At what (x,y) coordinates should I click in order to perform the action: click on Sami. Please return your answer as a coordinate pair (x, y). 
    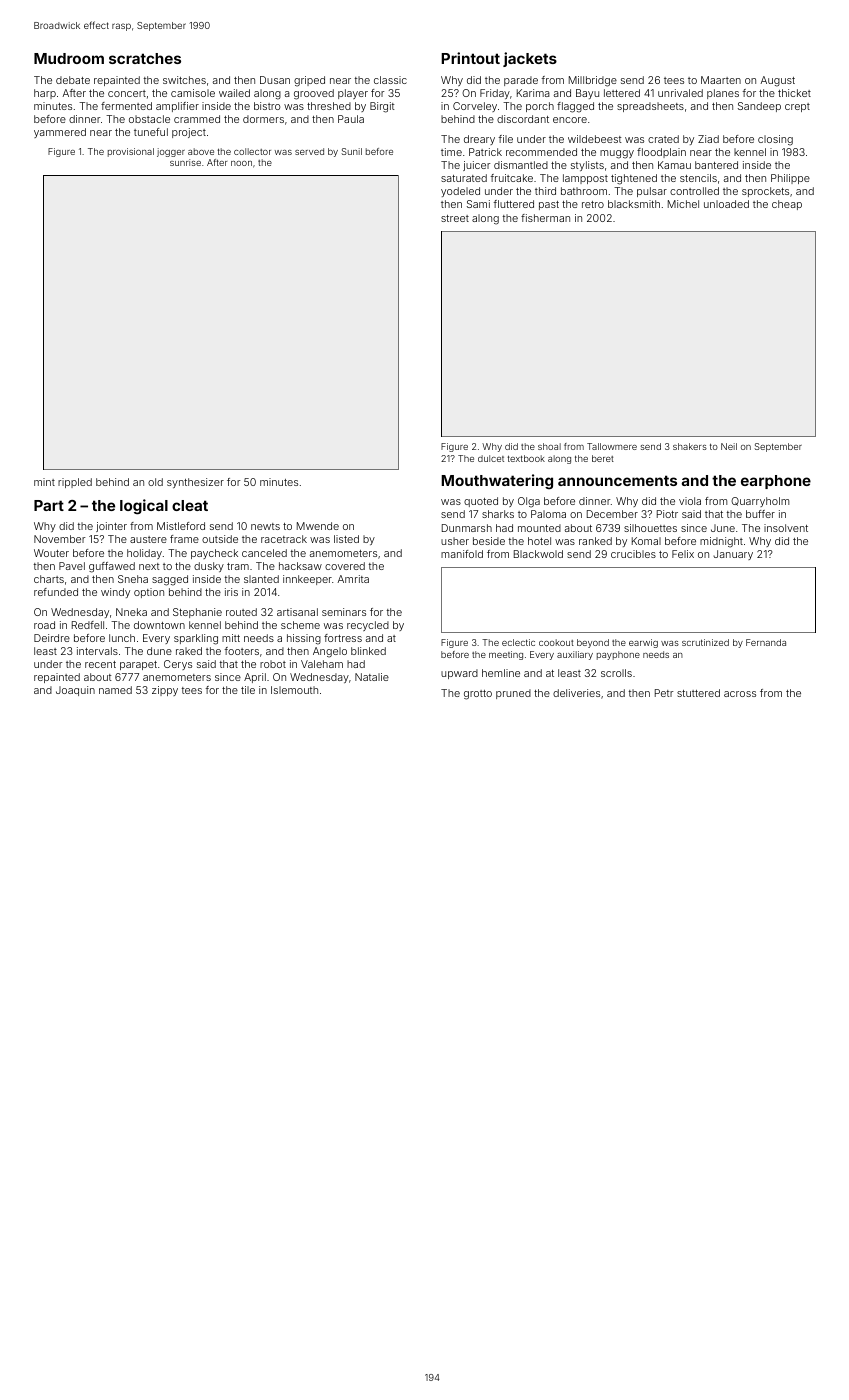
    Looking at the image, I should click on (478, 204).
